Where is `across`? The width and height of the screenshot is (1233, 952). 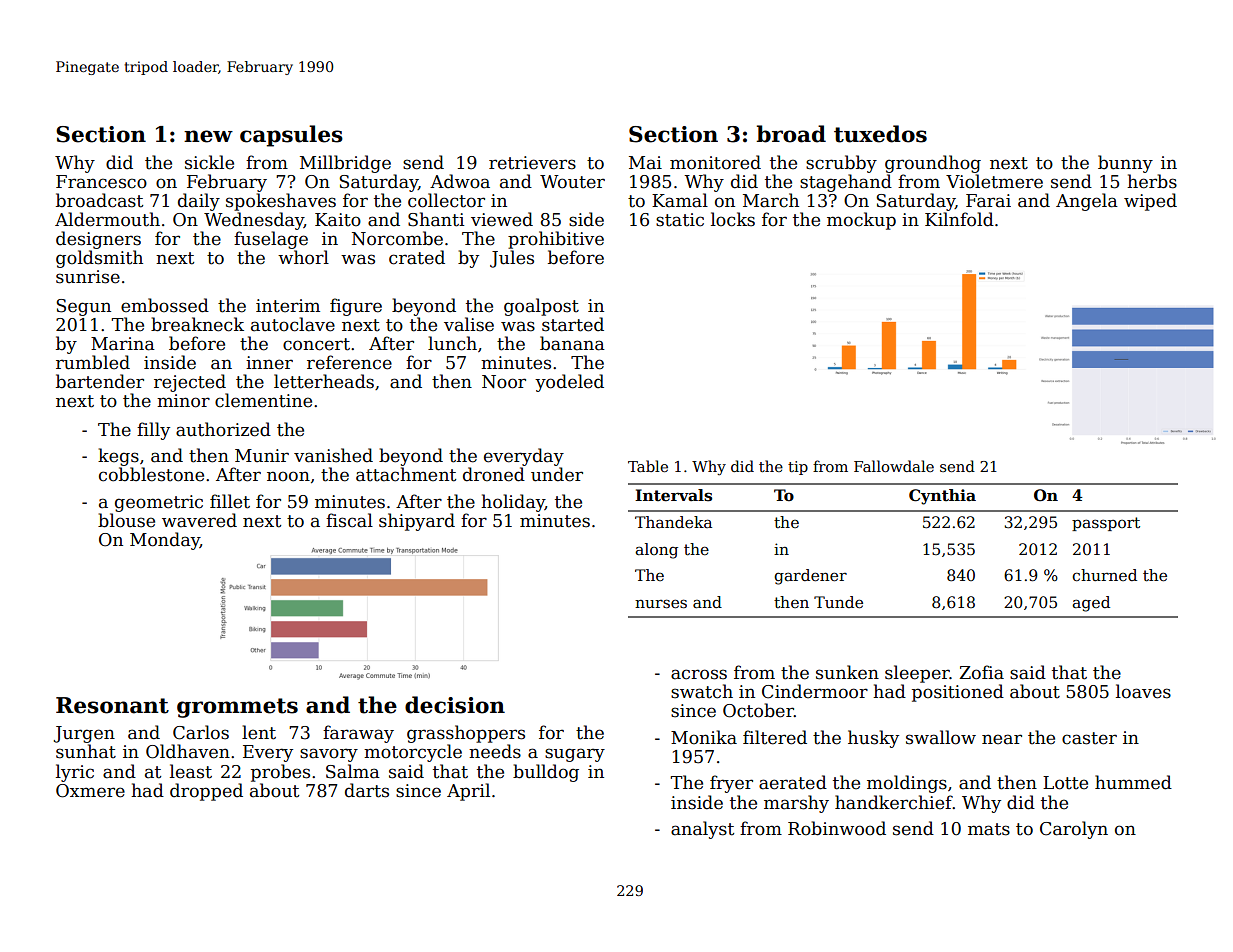
across is located at coordinates (699, 674).
